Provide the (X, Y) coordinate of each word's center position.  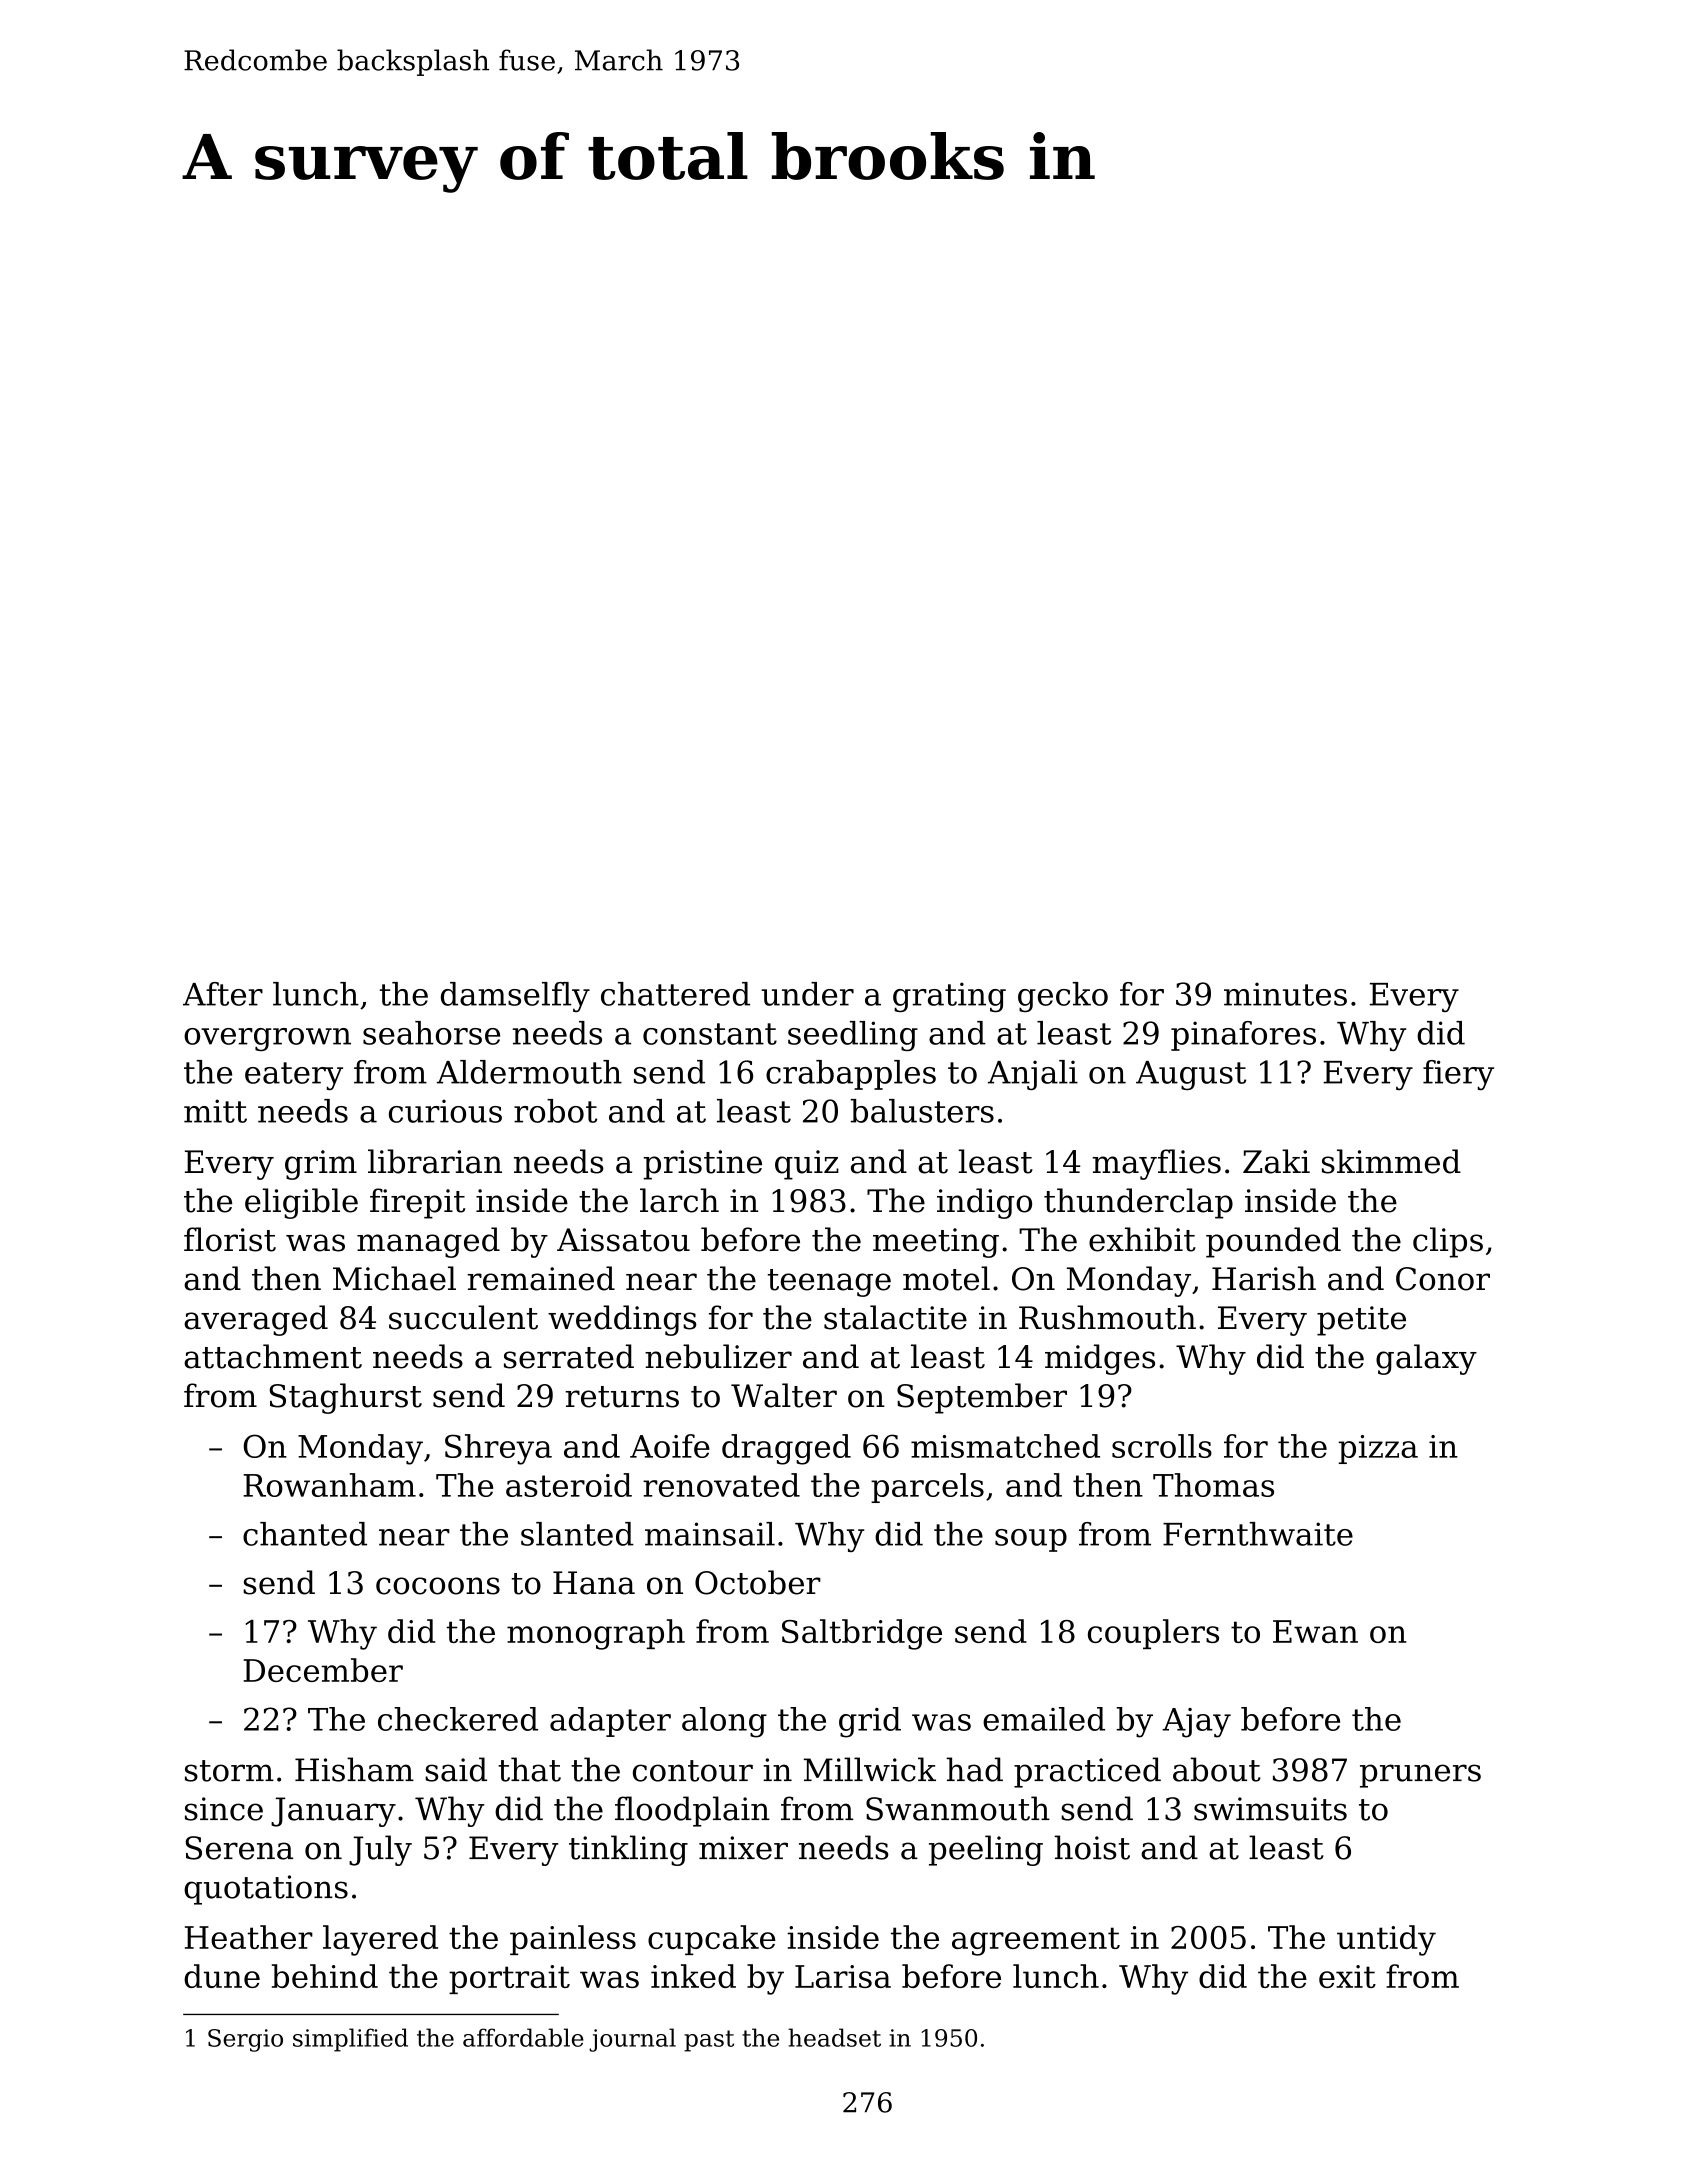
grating (949, 997)
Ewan (1315, 1631)
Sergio (245, 2040)
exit (1347, 1976)
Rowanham (329, 1485)
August (1191, 1075)
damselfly (515, 997)
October (758, 1582)
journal (632, 2040)
